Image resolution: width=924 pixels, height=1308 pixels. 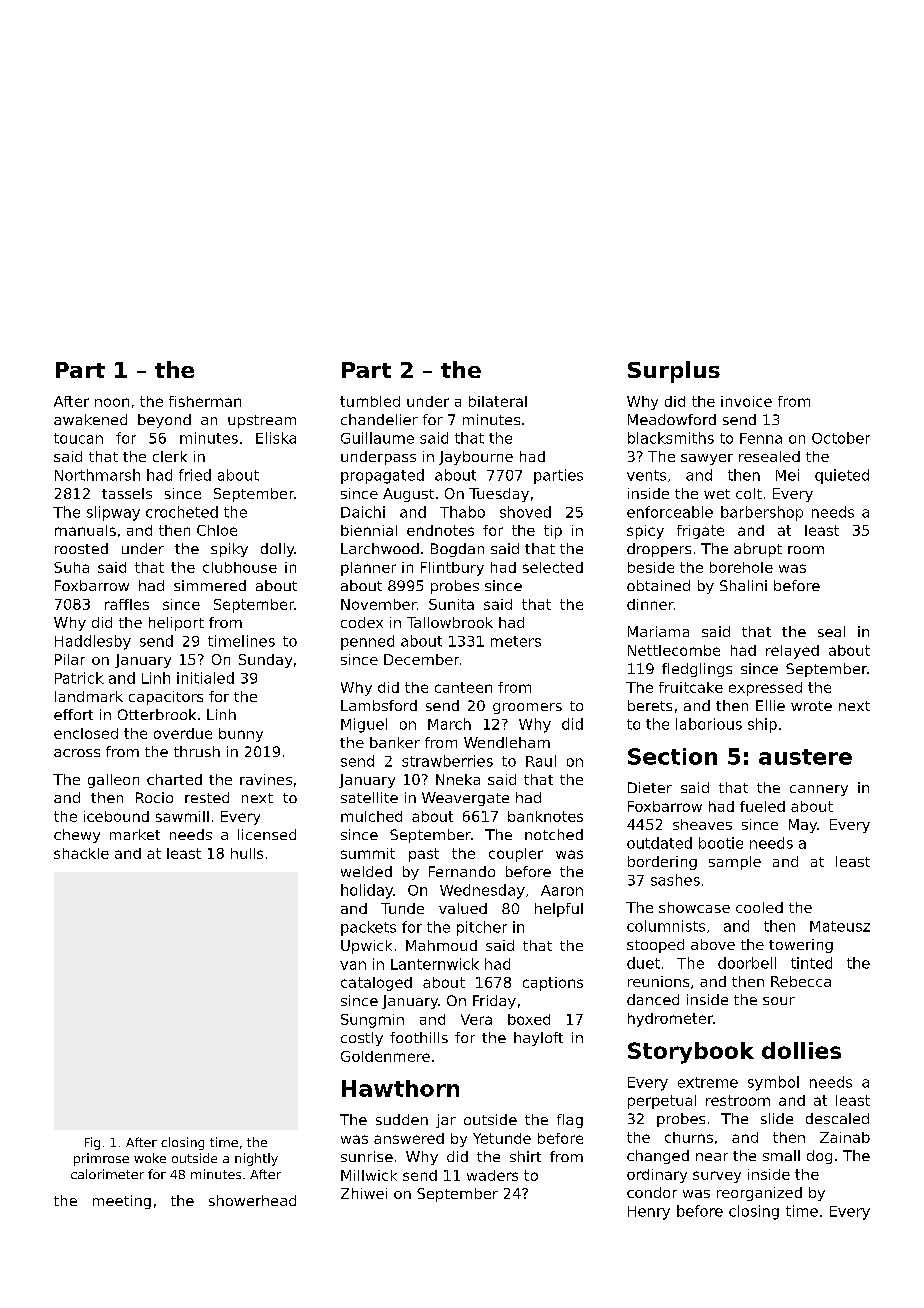 I want to click on ravines, so click(x=266, y=779).
